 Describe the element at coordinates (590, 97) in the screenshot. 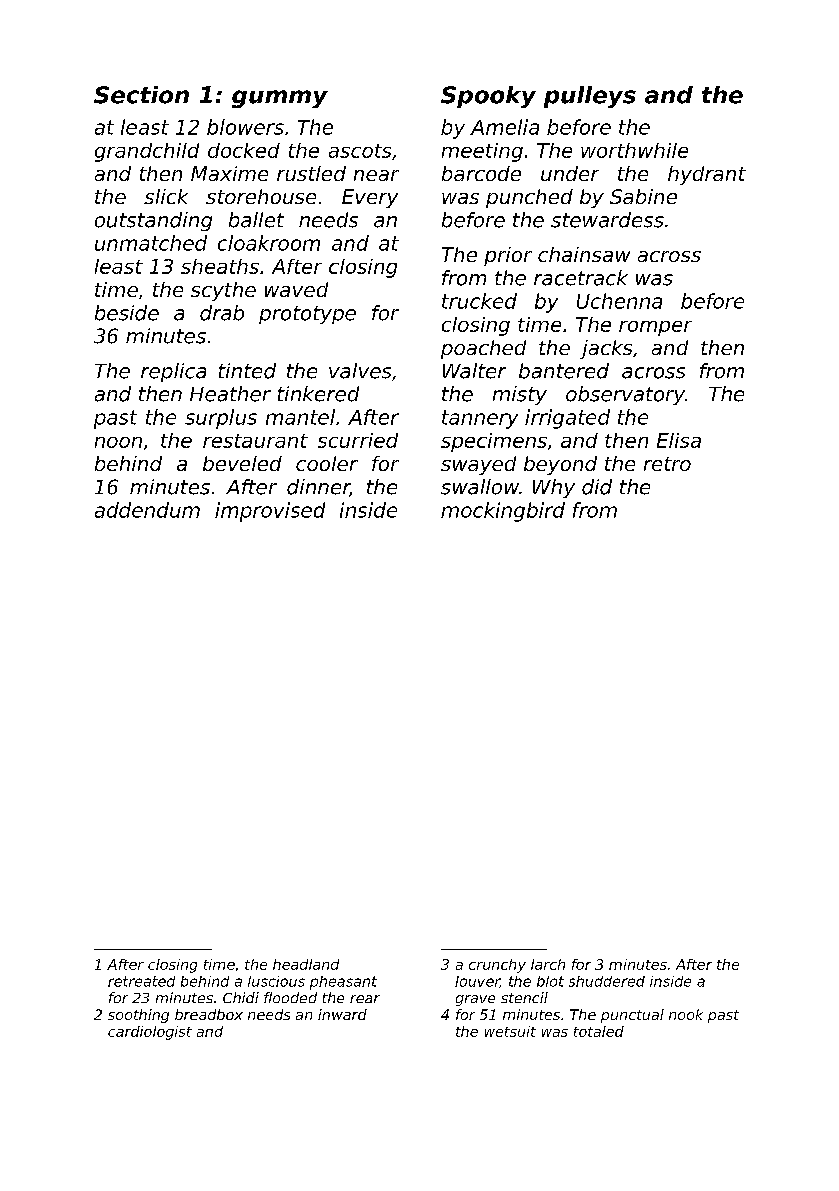

I see `pulleys` at that location.
